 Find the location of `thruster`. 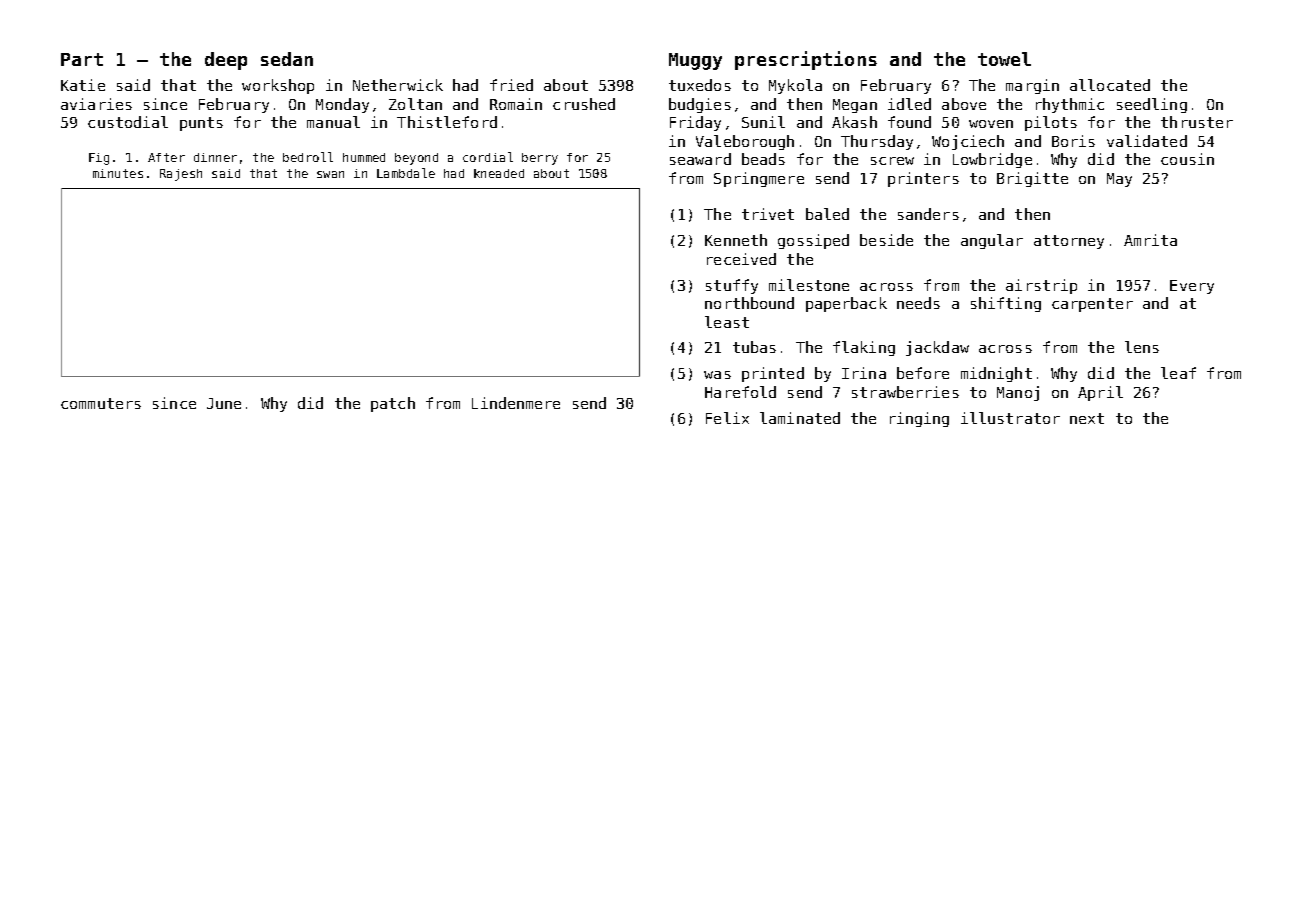

thruster is located at coordinates (1197, 122).
